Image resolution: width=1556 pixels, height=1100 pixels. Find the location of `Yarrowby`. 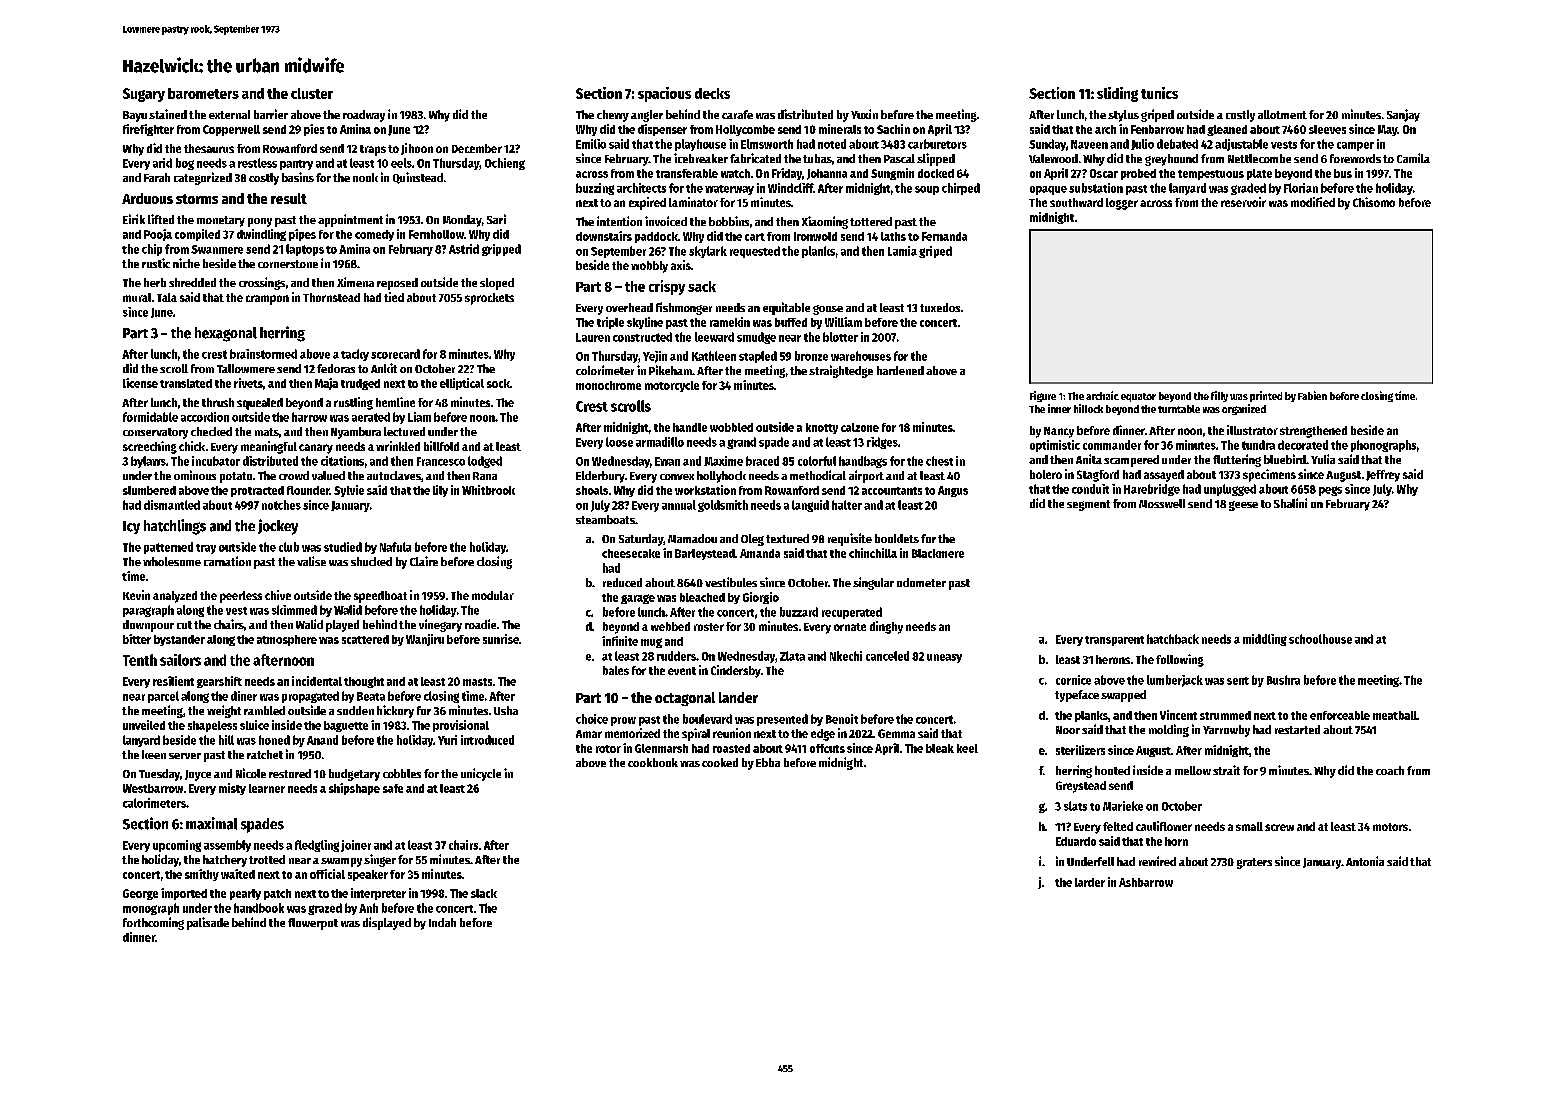

Yarrowby is located at coordinates (1226, 731).
